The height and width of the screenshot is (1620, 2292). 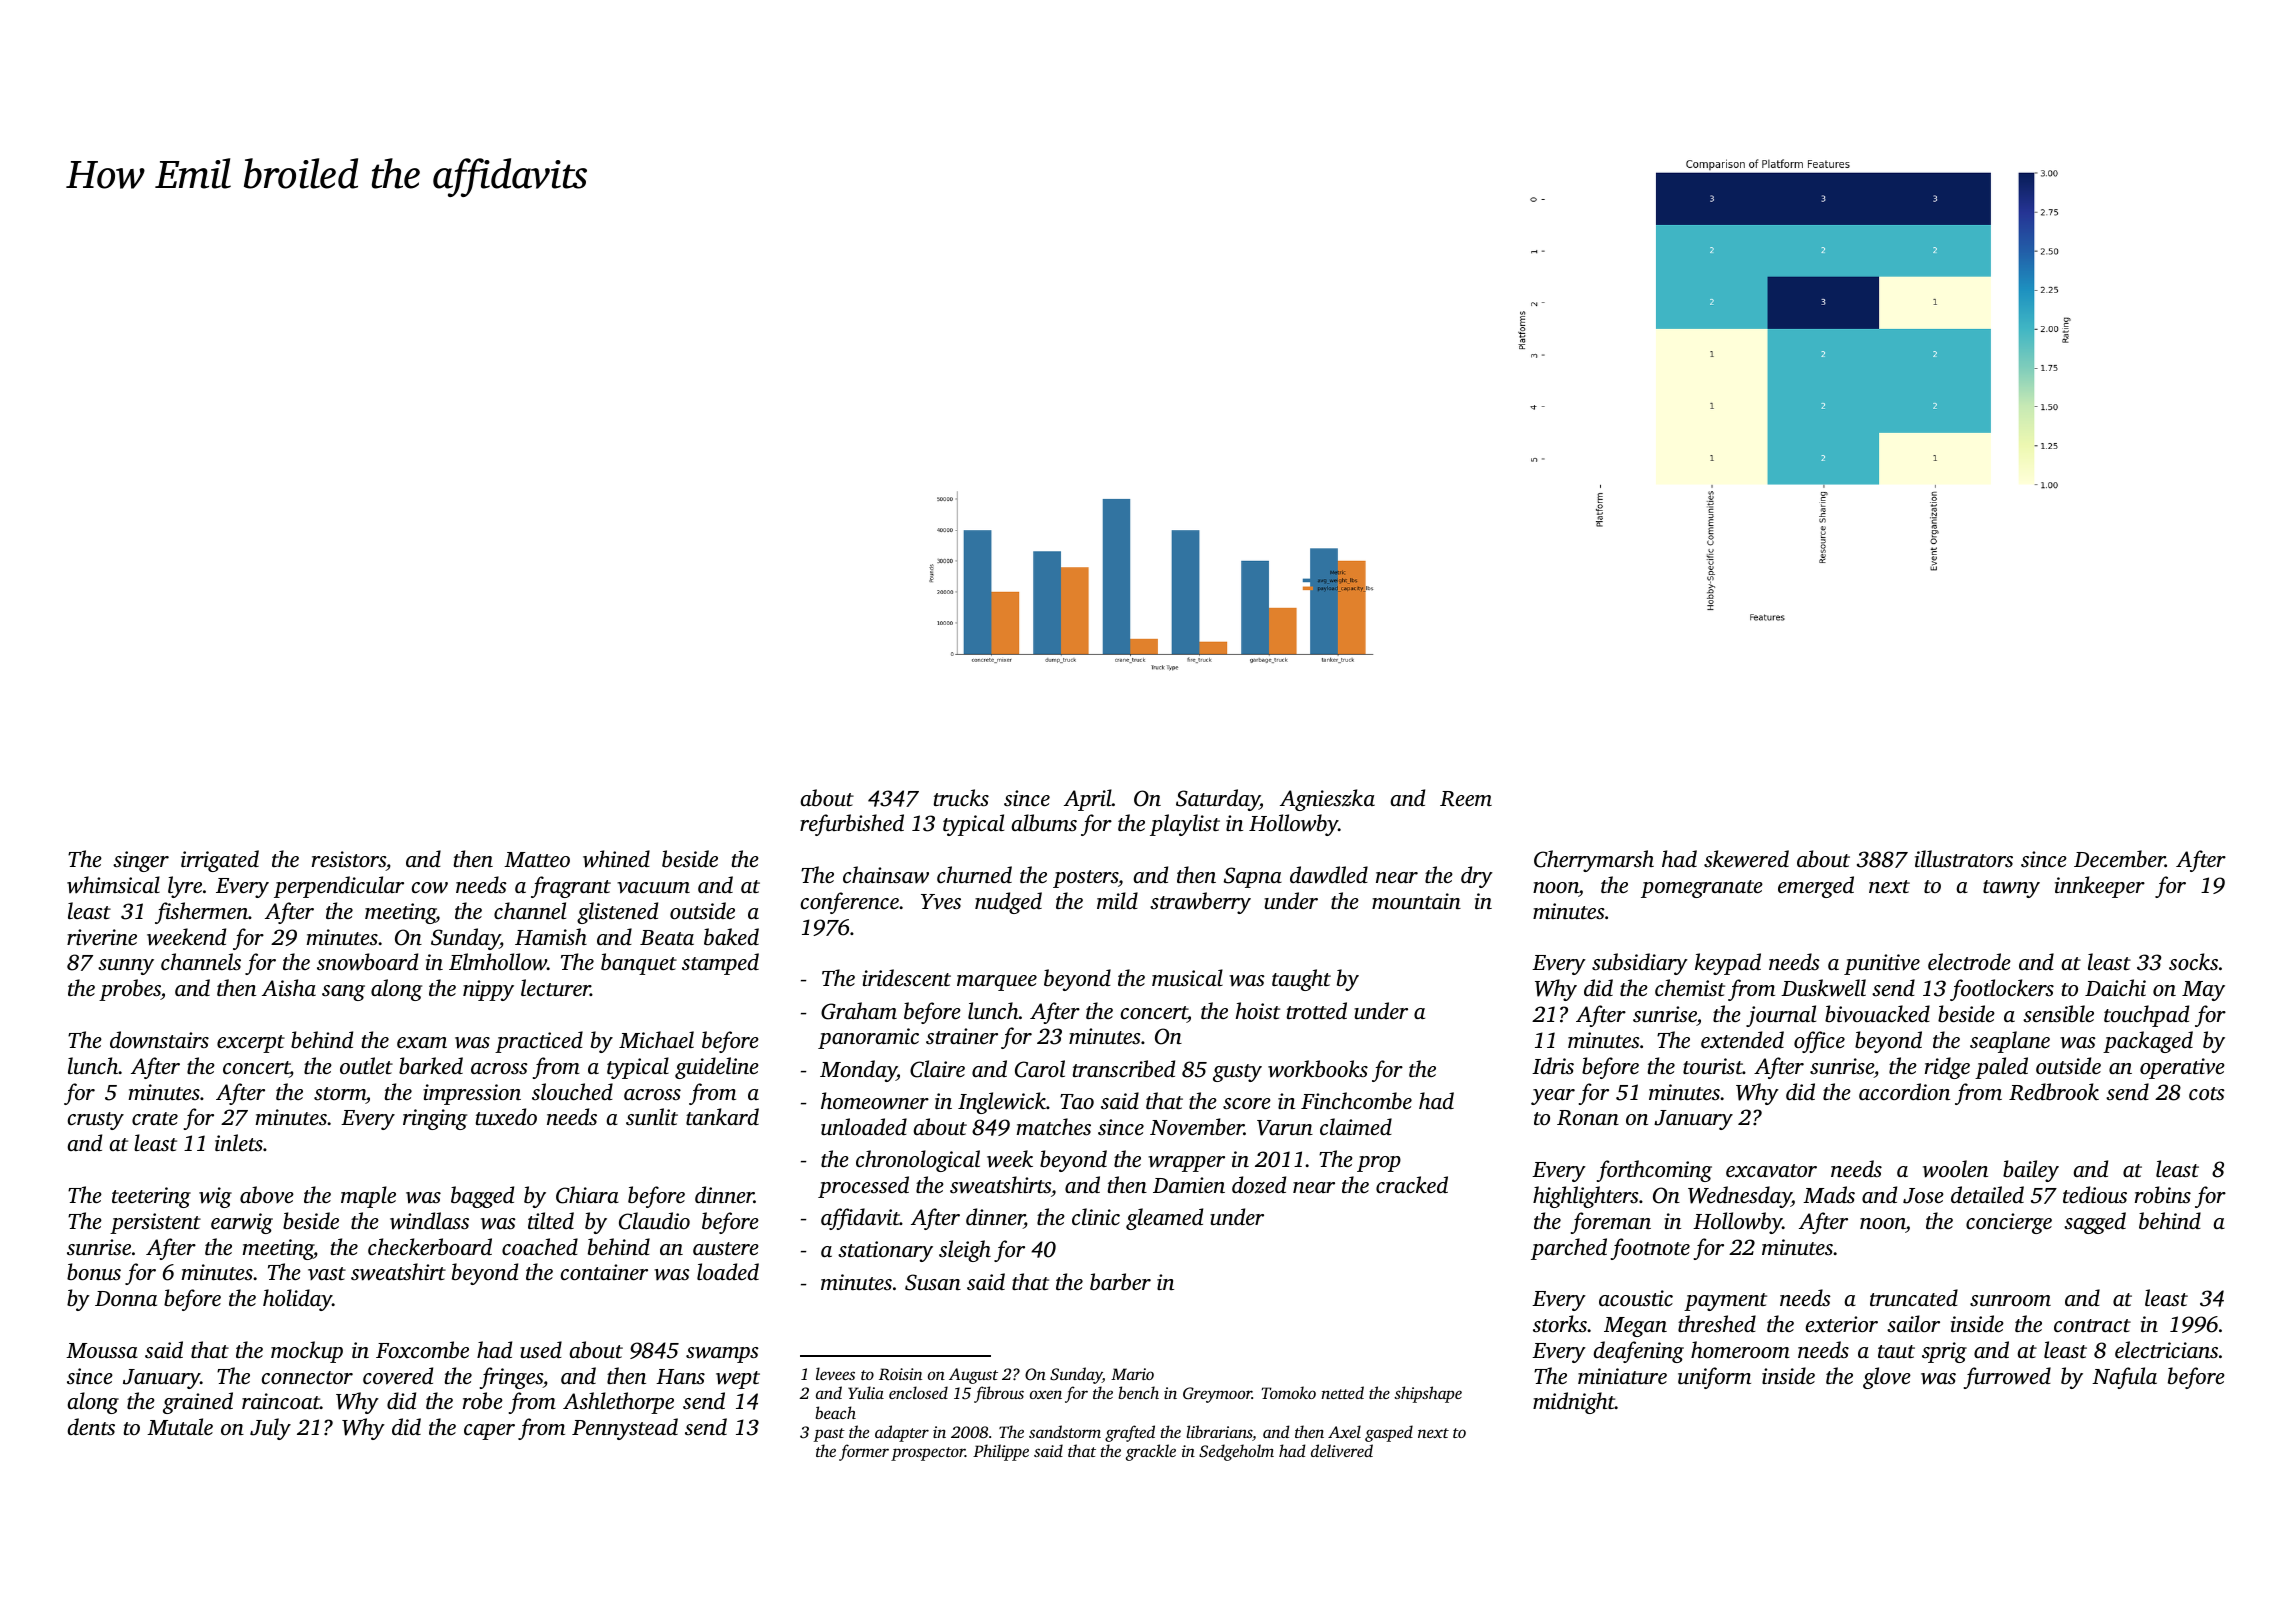 What do you see at coordinates (1466, 799) in the screenshot?
I see `Reem` at bounding box center [1466, 799].
